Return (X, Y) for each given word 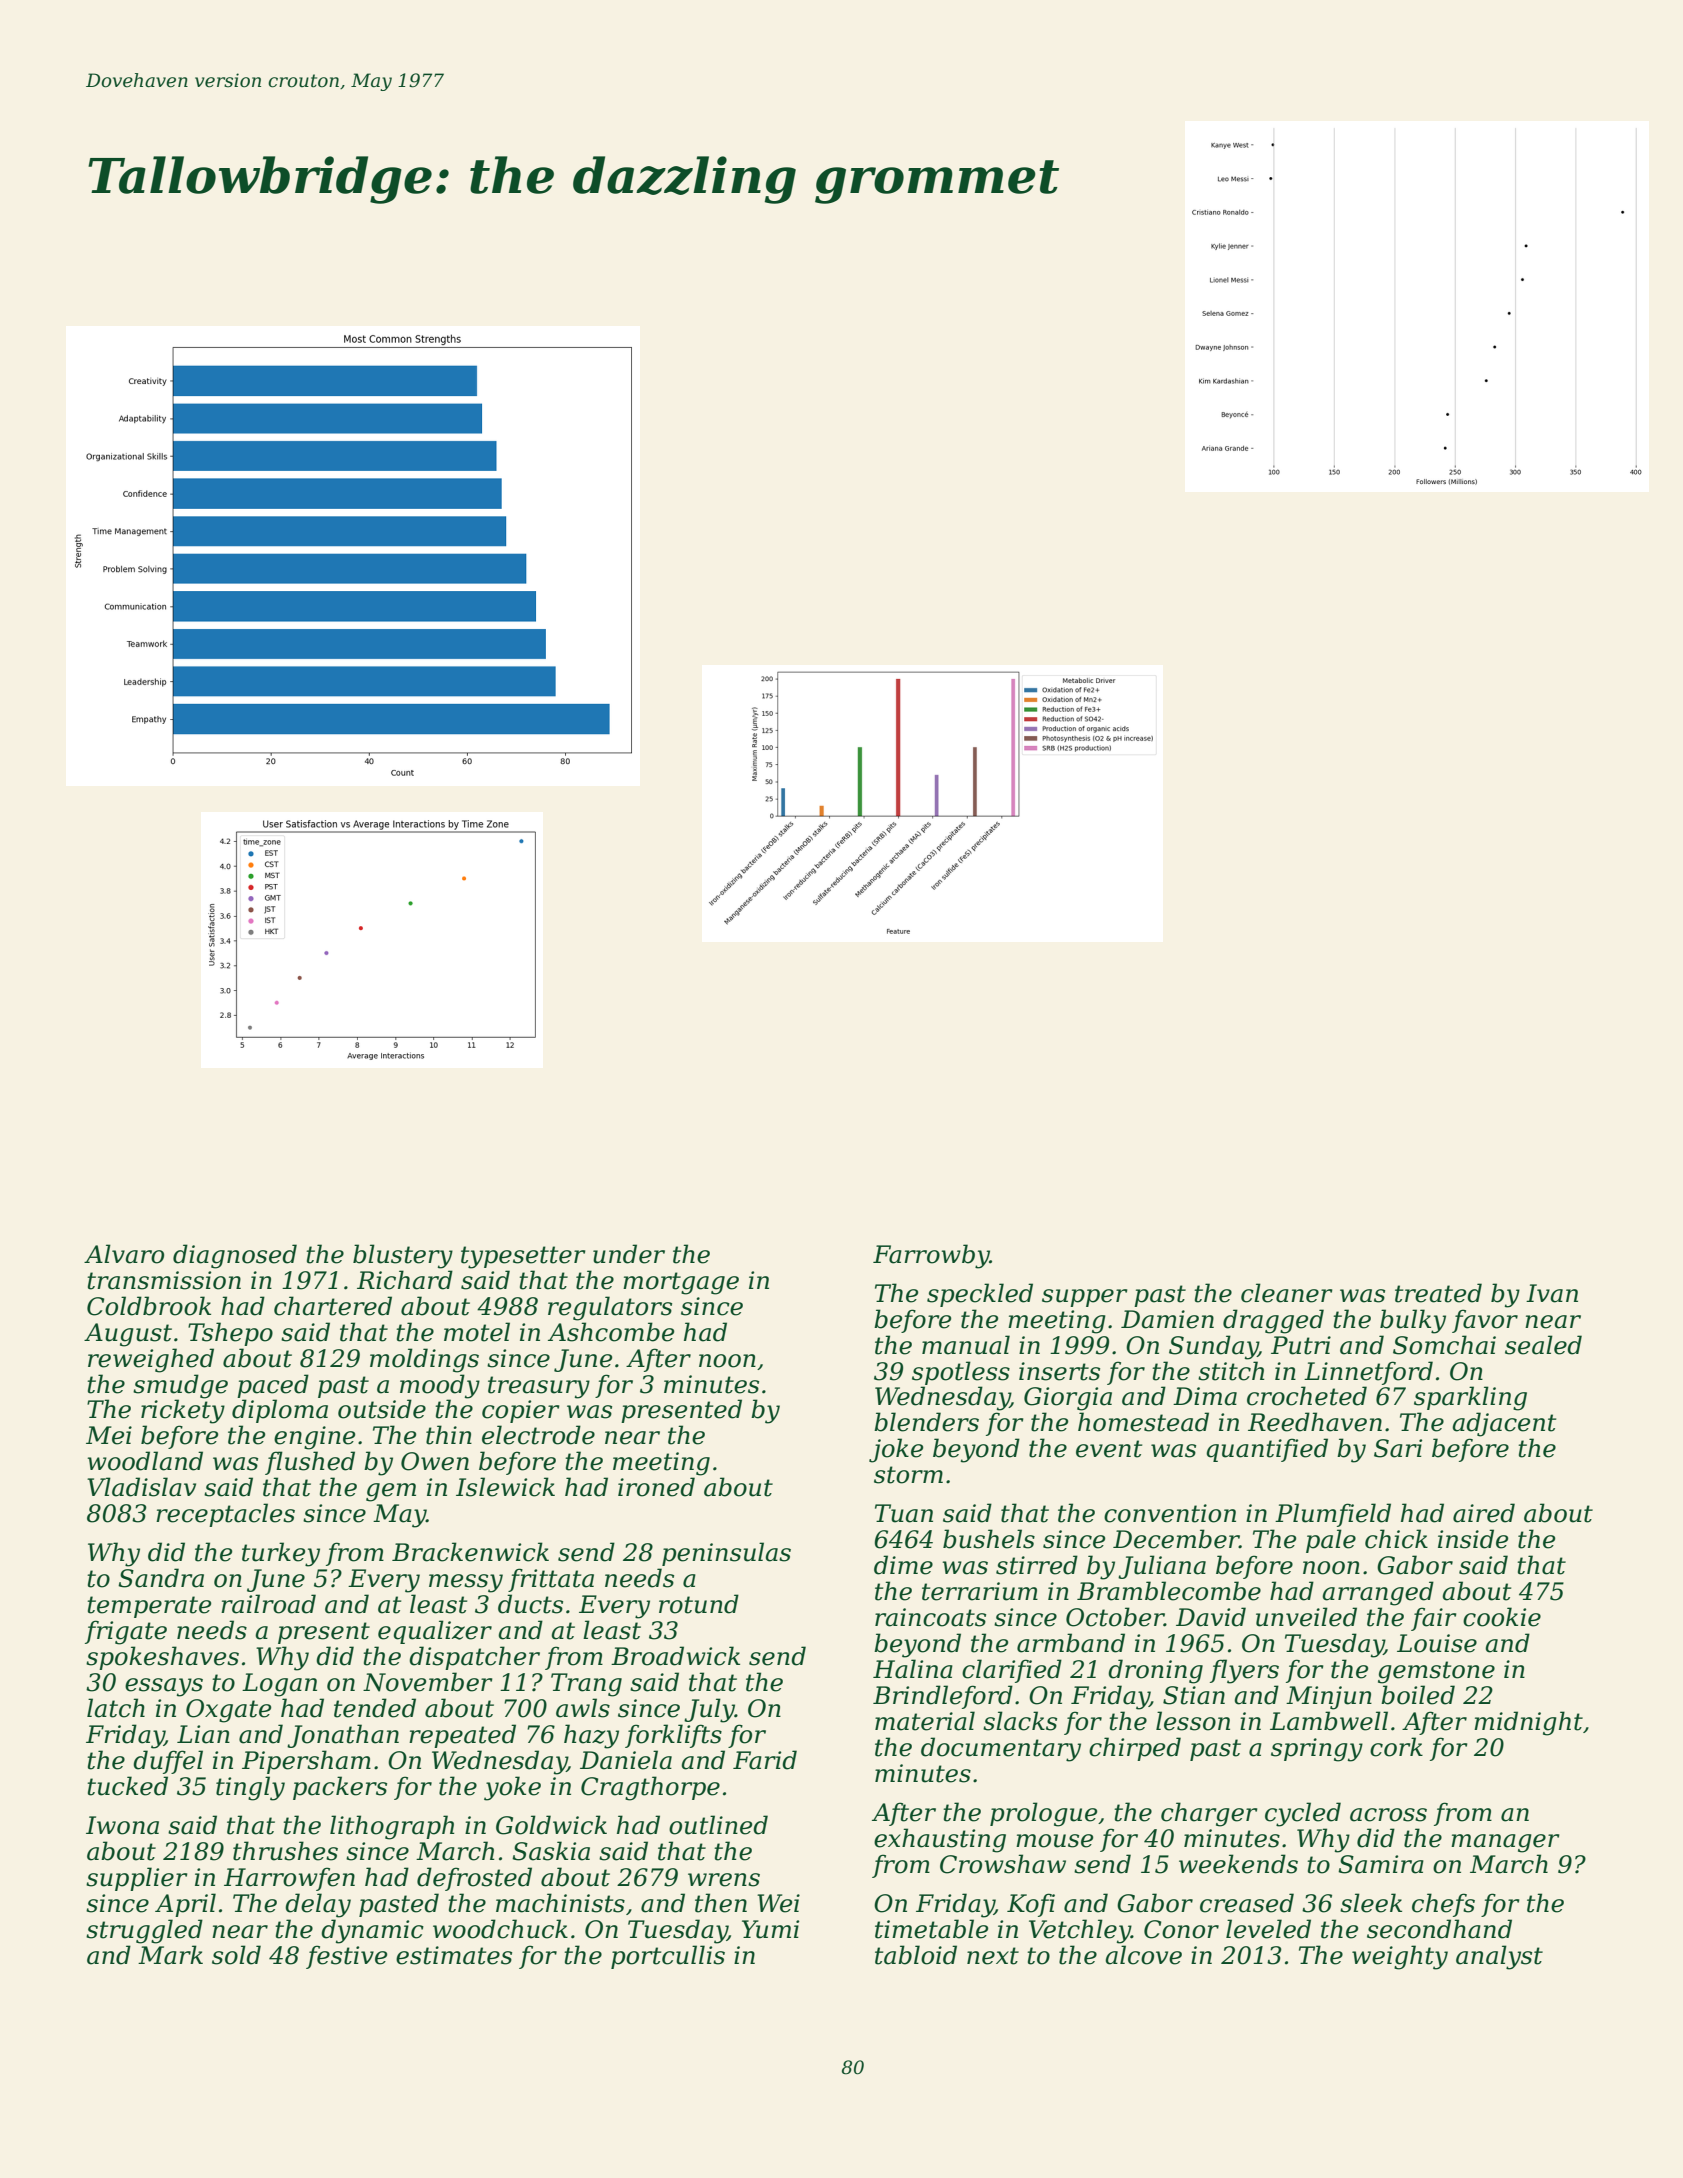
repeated (462, 1736)
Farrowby (931, 1256)
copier (521, 1411)
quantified (1267, 1450)
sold (236, 1955)
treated (1438, 1293)
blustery (403, 1256)
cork (1396, 1747)
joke (896, 1450)
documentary (1001, 1749)
